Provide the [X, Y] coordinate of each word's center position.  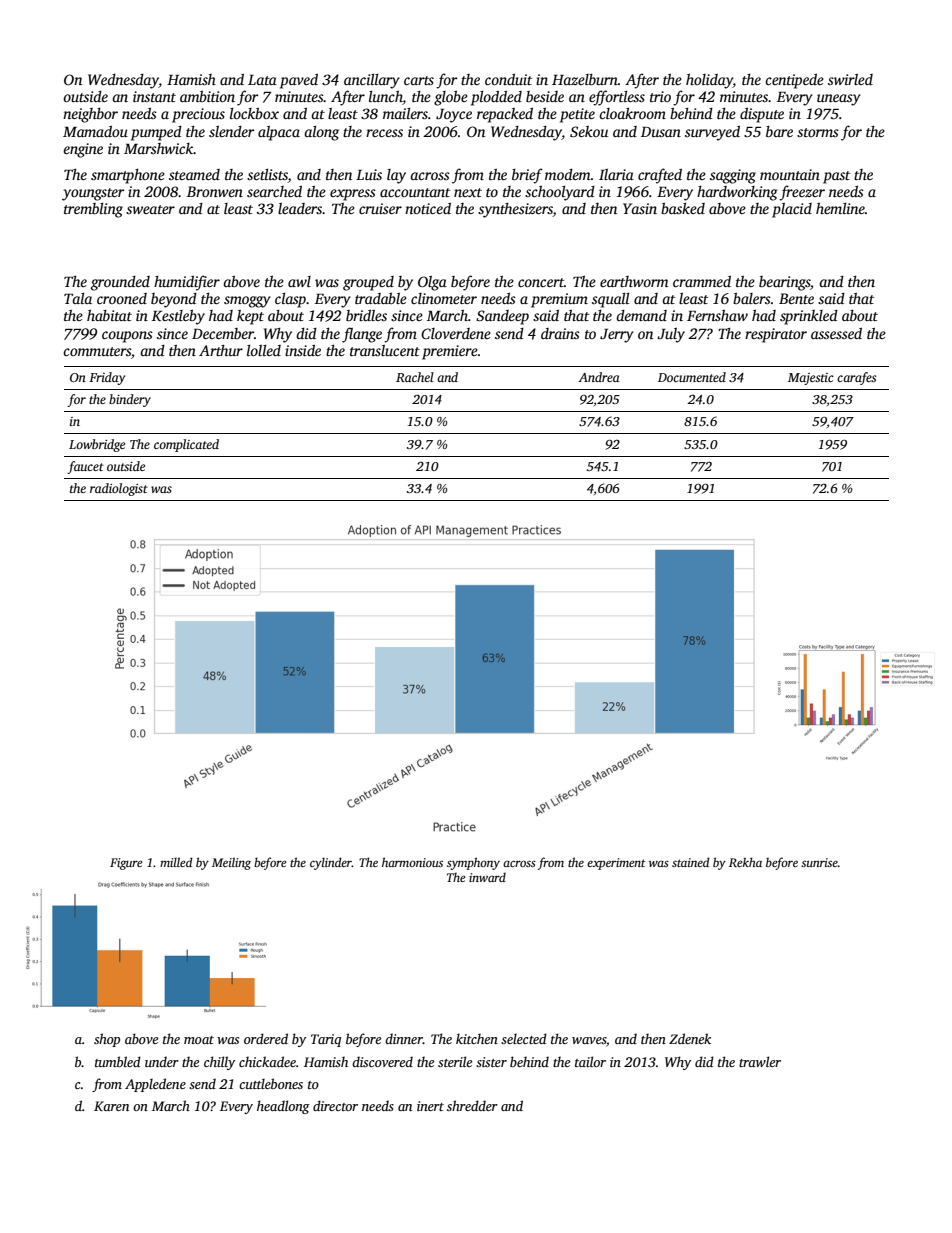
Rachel [415, 377]
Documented [692, 377]
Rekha [745, 862]
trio [660, 96]
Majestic [811, 379]
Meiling [231, 863]
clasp [290, 300]
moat [199, 1040]
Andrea [599, 377]
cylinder [331, 863]
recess [384, 133]
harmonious [412, 862]
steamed [194, 174]
